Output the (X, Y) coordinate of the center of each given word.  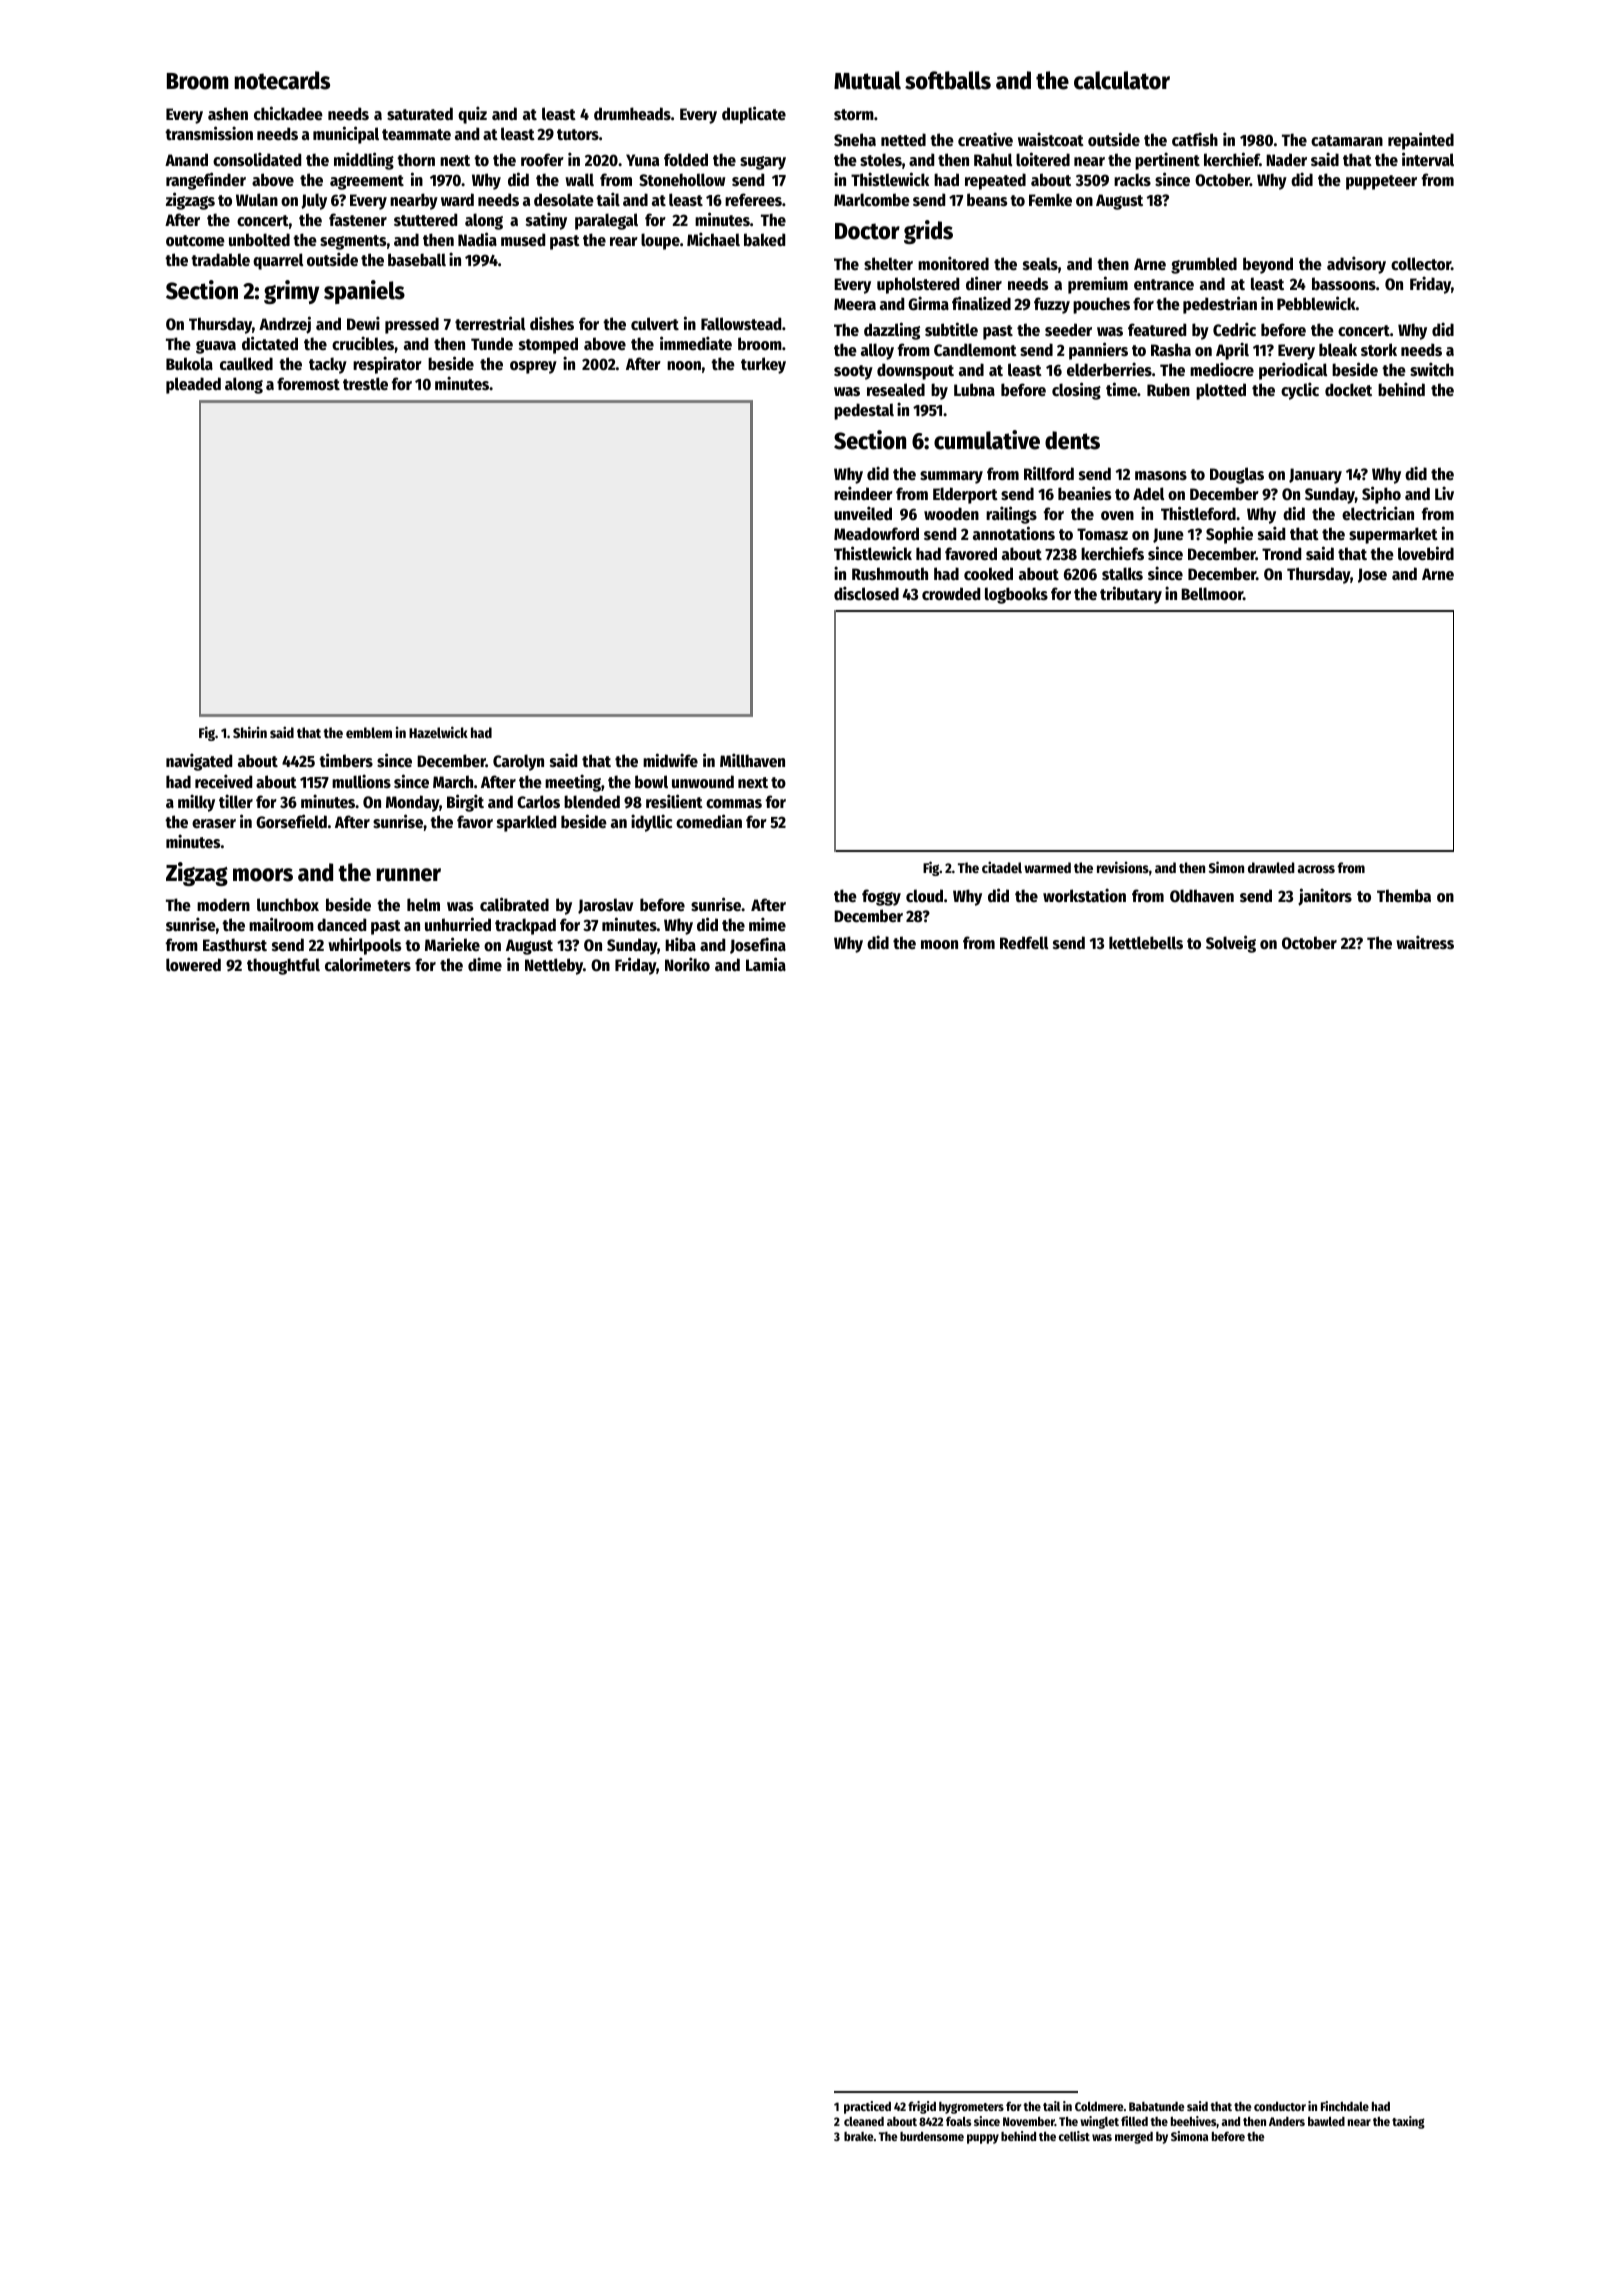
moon (939, 945)
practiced (867, 2107)
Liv (1444, 493)
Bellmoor (1212, 594)
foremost (308, 384)
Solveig (1231, 944)
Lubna (974, 389)
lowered (193, 965)
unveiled (863, 513)
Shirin (250, 732)
